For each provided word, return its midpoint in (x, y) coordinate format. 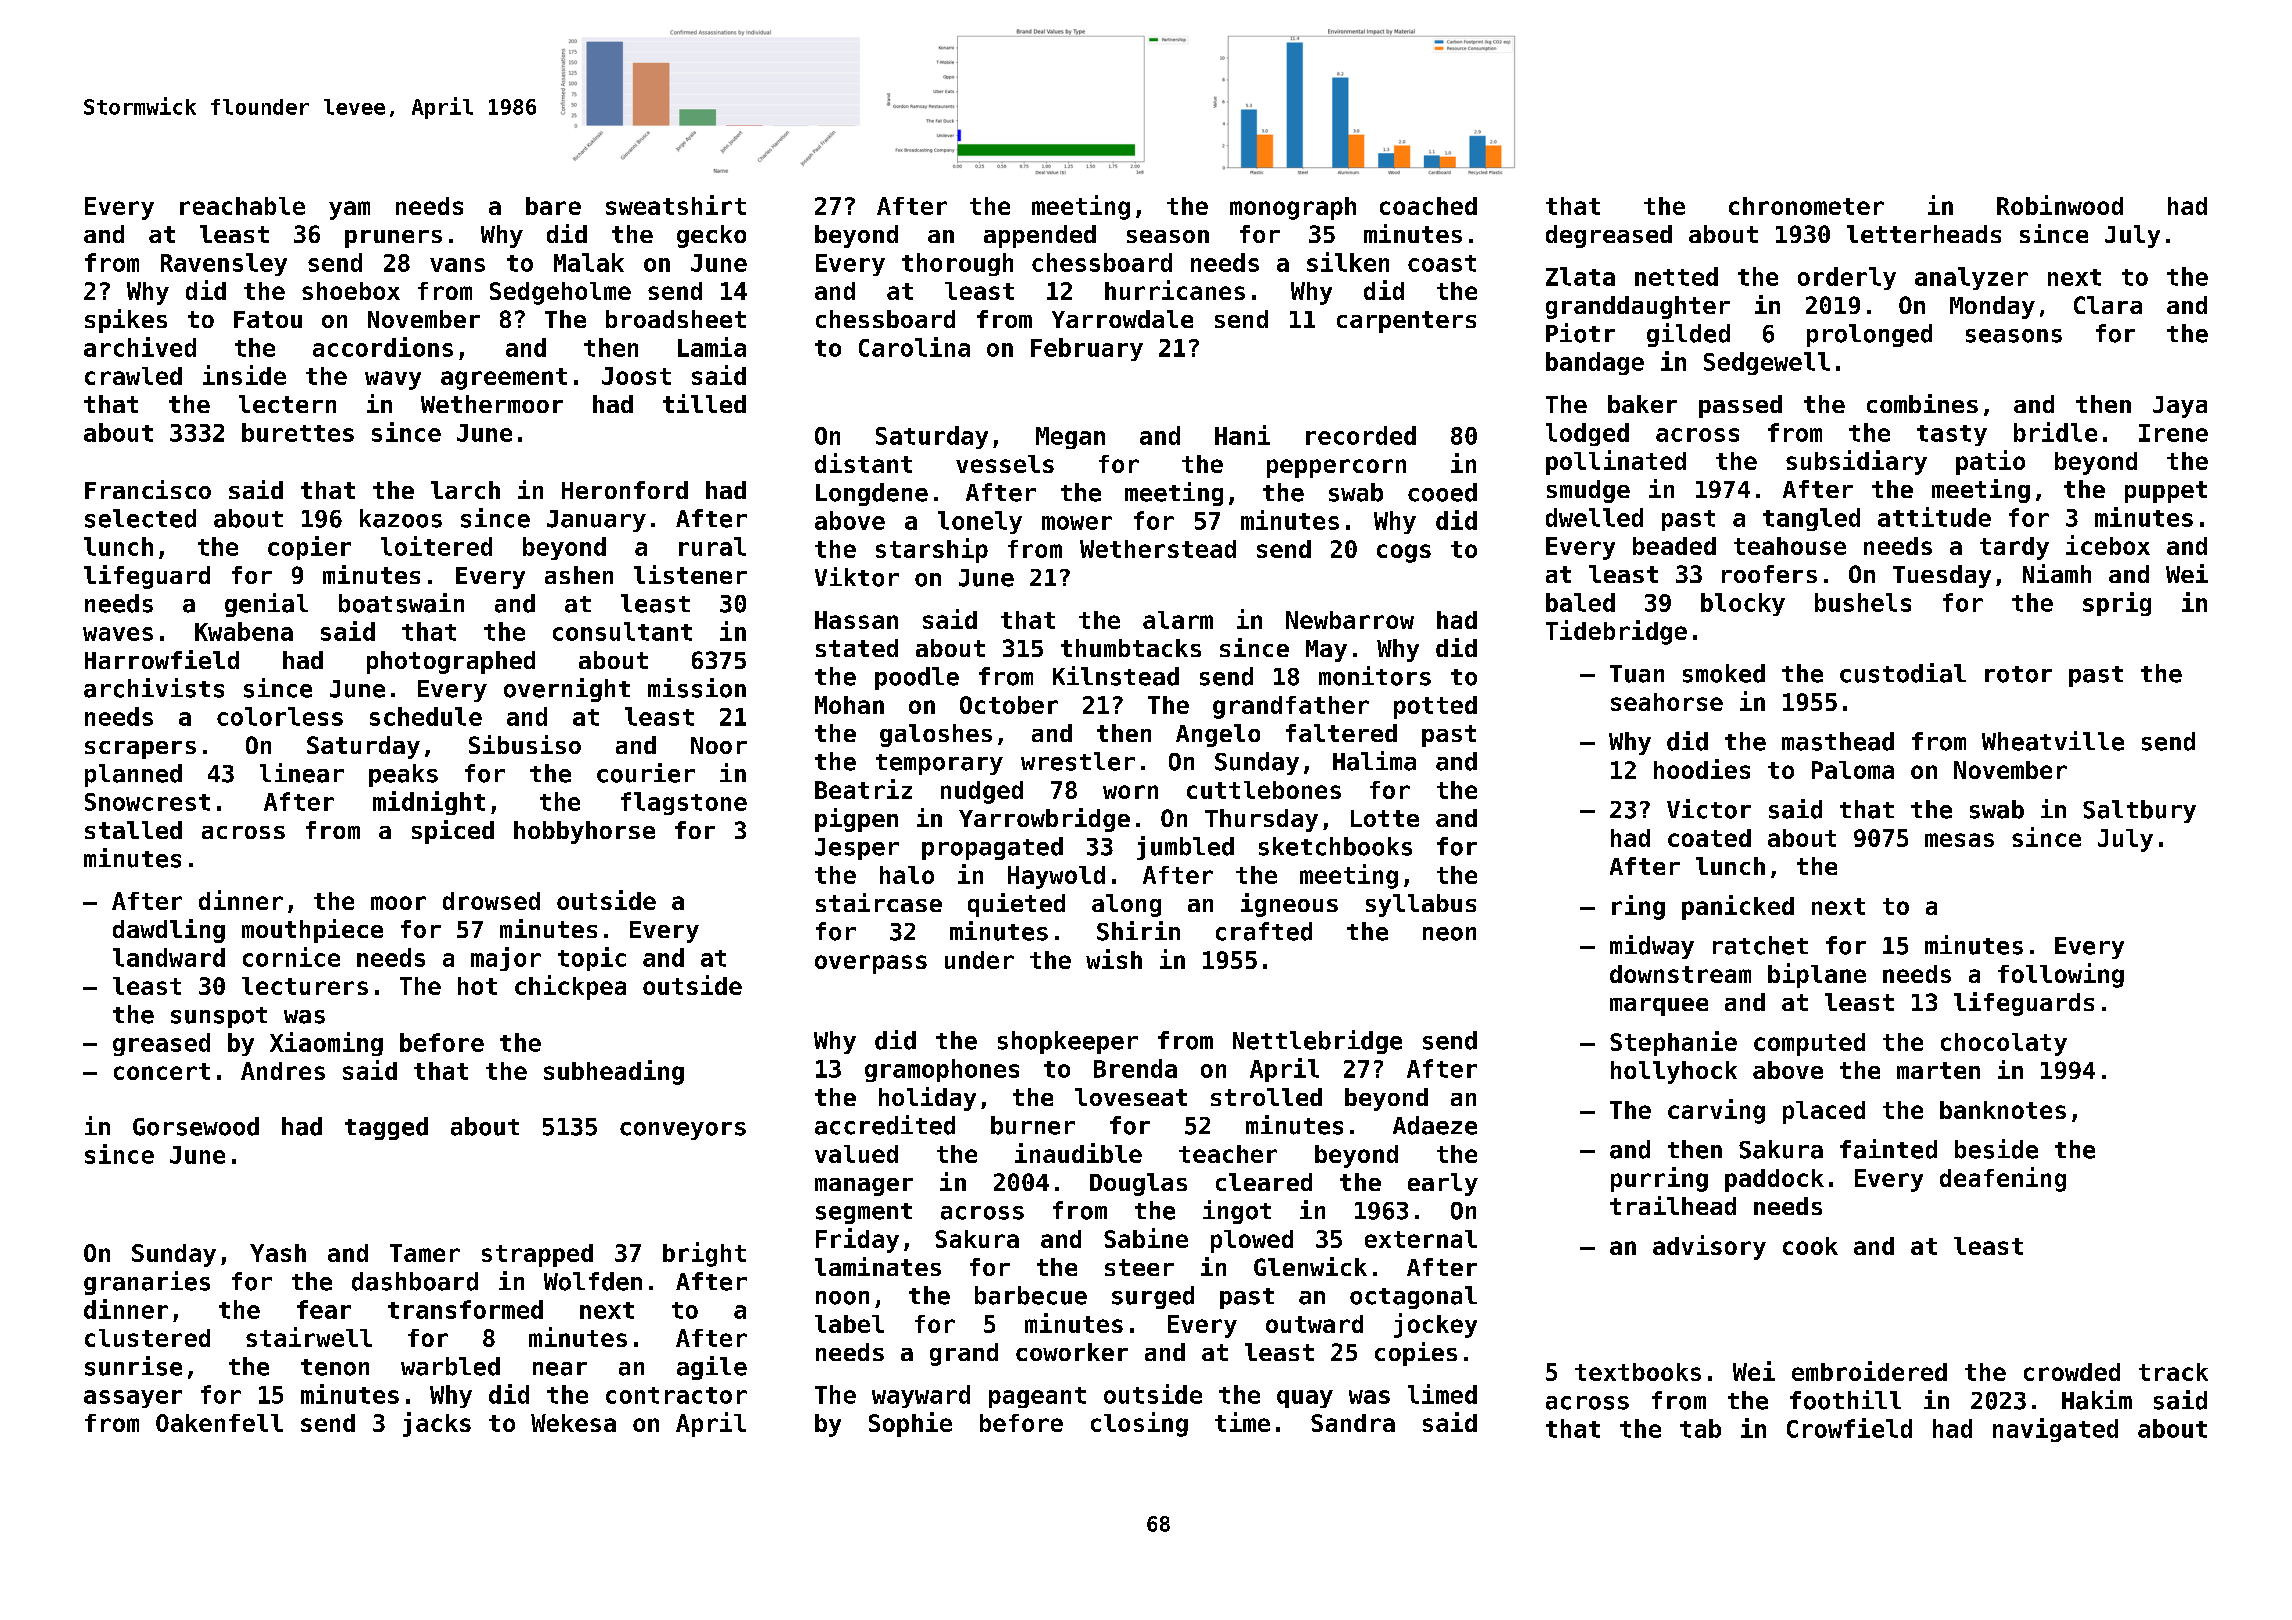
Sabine (1146, 1238)
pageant (1037, 1397)
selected (140, 518)
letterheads (1924, 234)
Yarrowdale (1122, 319)
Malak (589, 262)
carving (1716, 1111)
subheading (614, 1072)
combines (1922, 403)
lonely (980, 522)
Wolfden (593, 1281)
